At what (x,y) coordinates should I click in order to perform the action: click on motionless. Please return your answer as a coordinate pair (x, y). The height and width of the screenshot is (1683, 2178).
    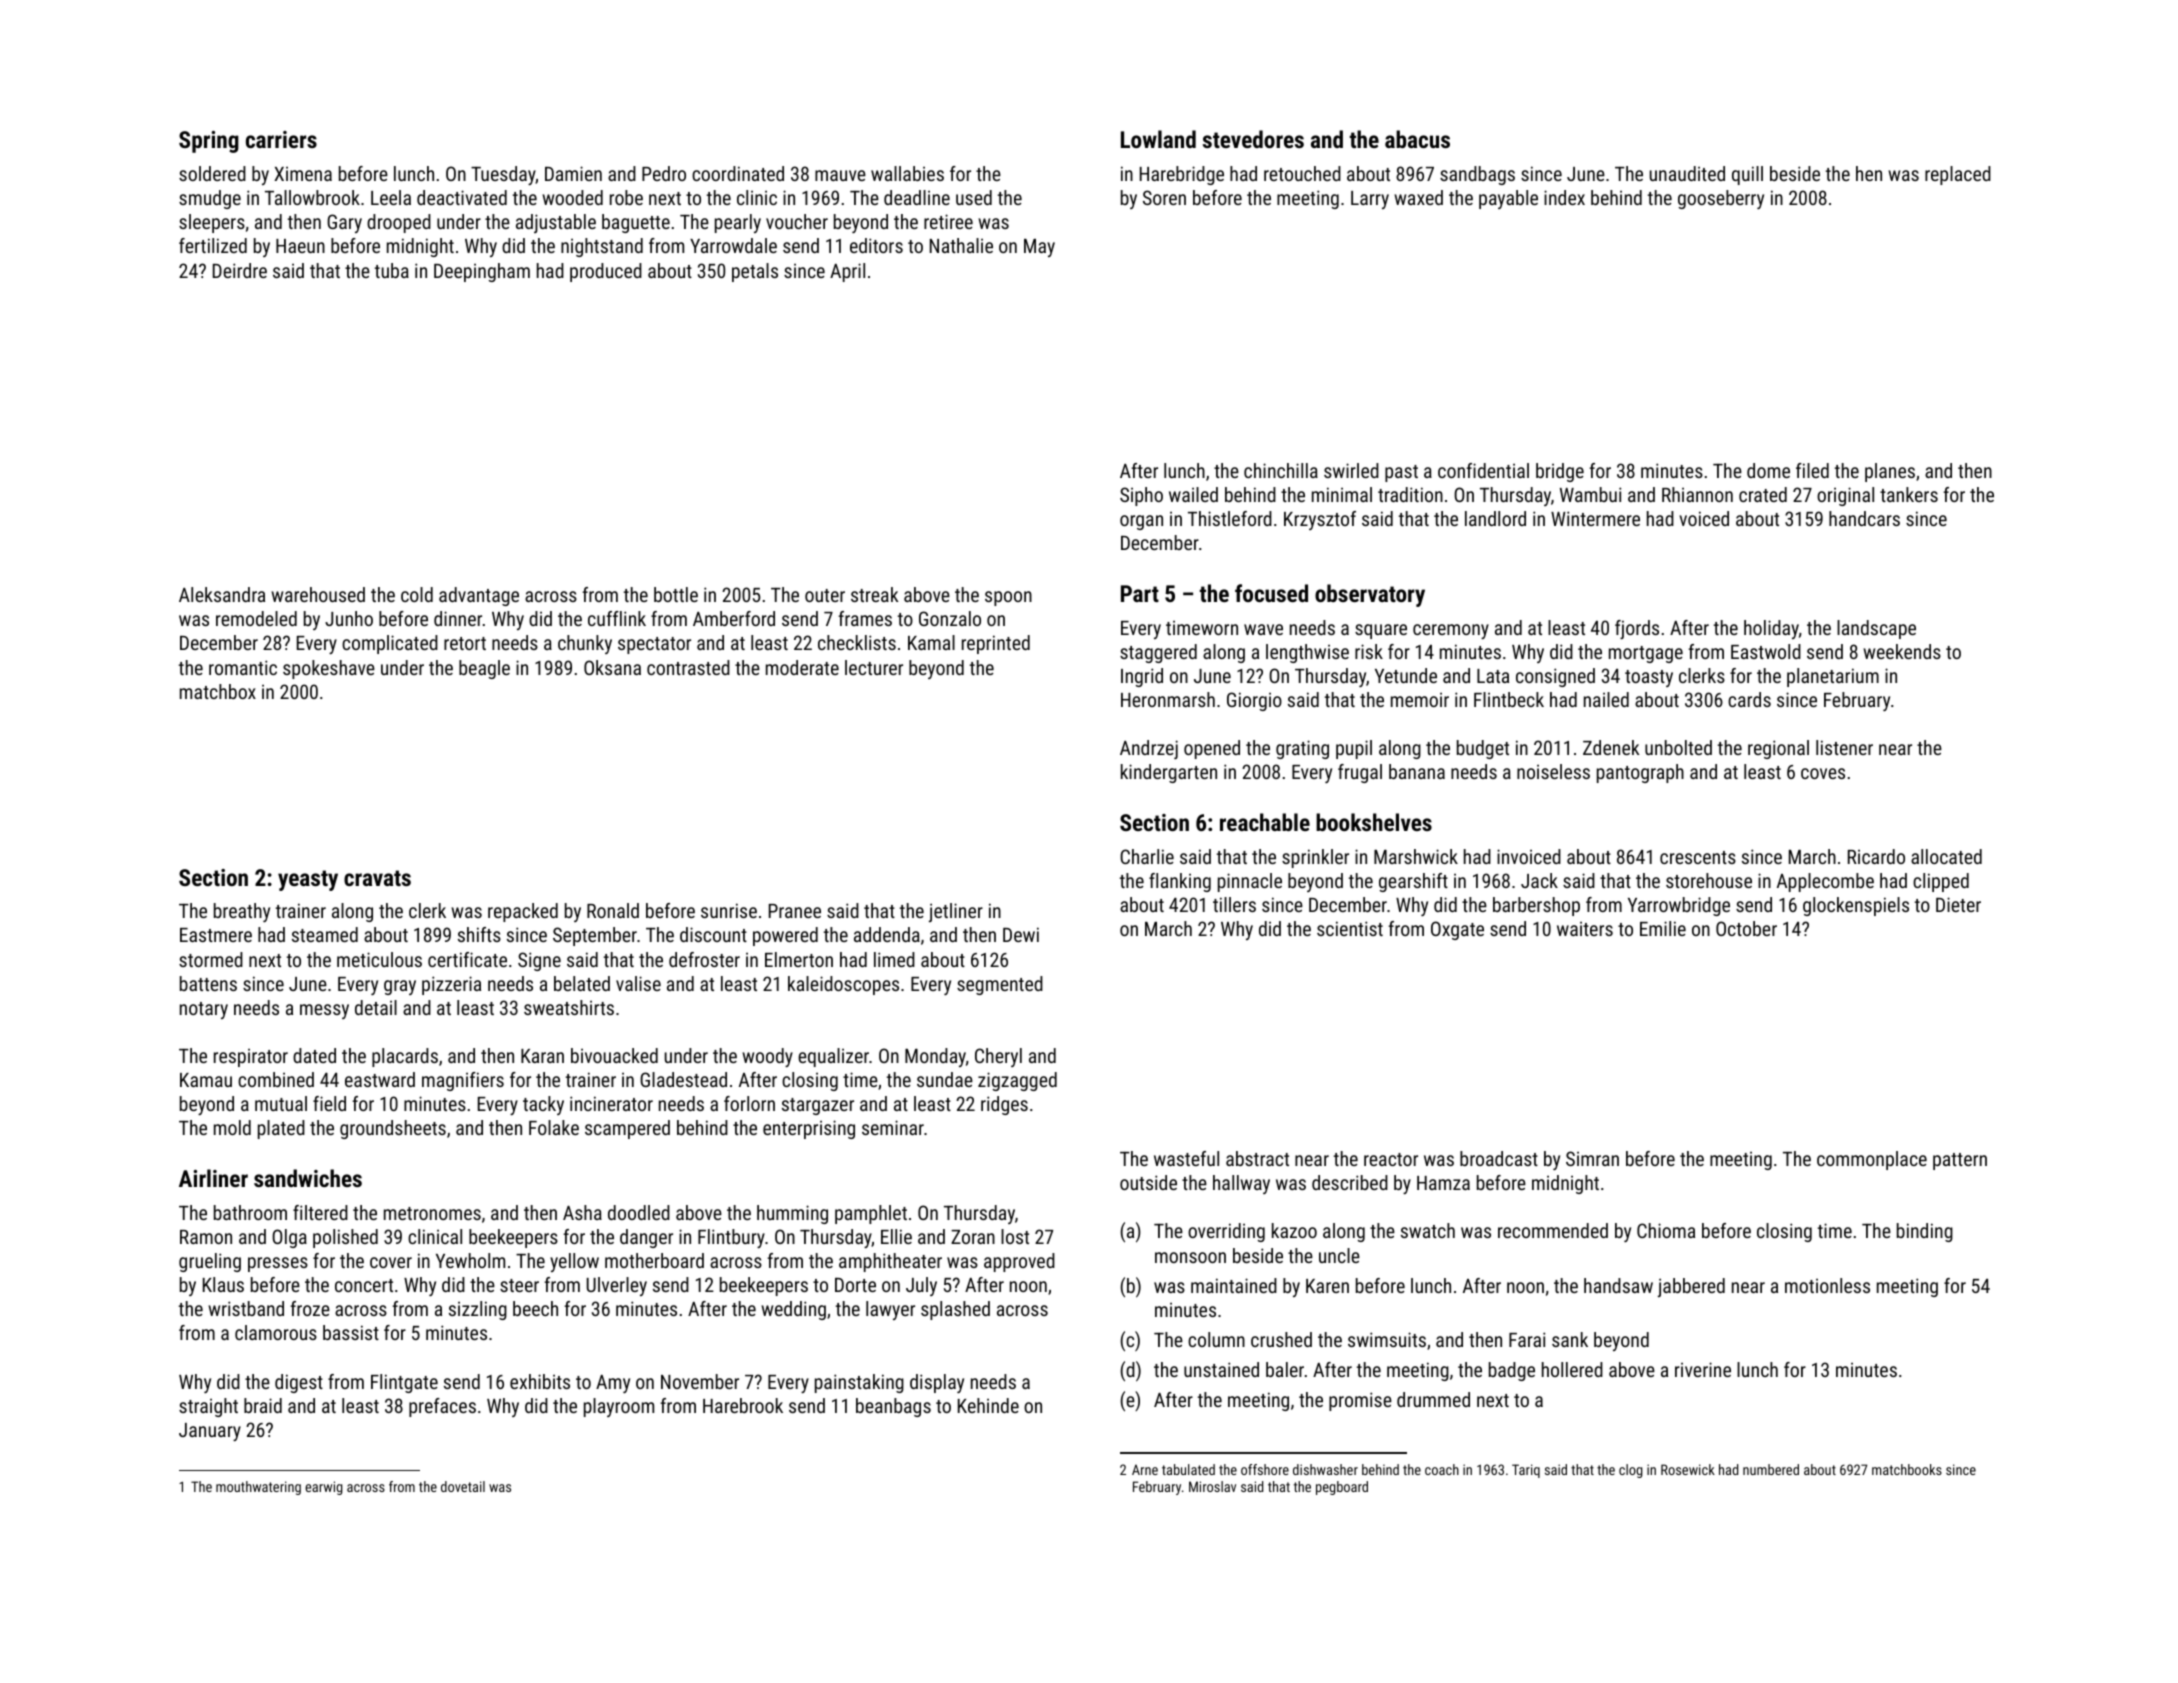
    Looking at the image, I should click on (1827, 1285).
